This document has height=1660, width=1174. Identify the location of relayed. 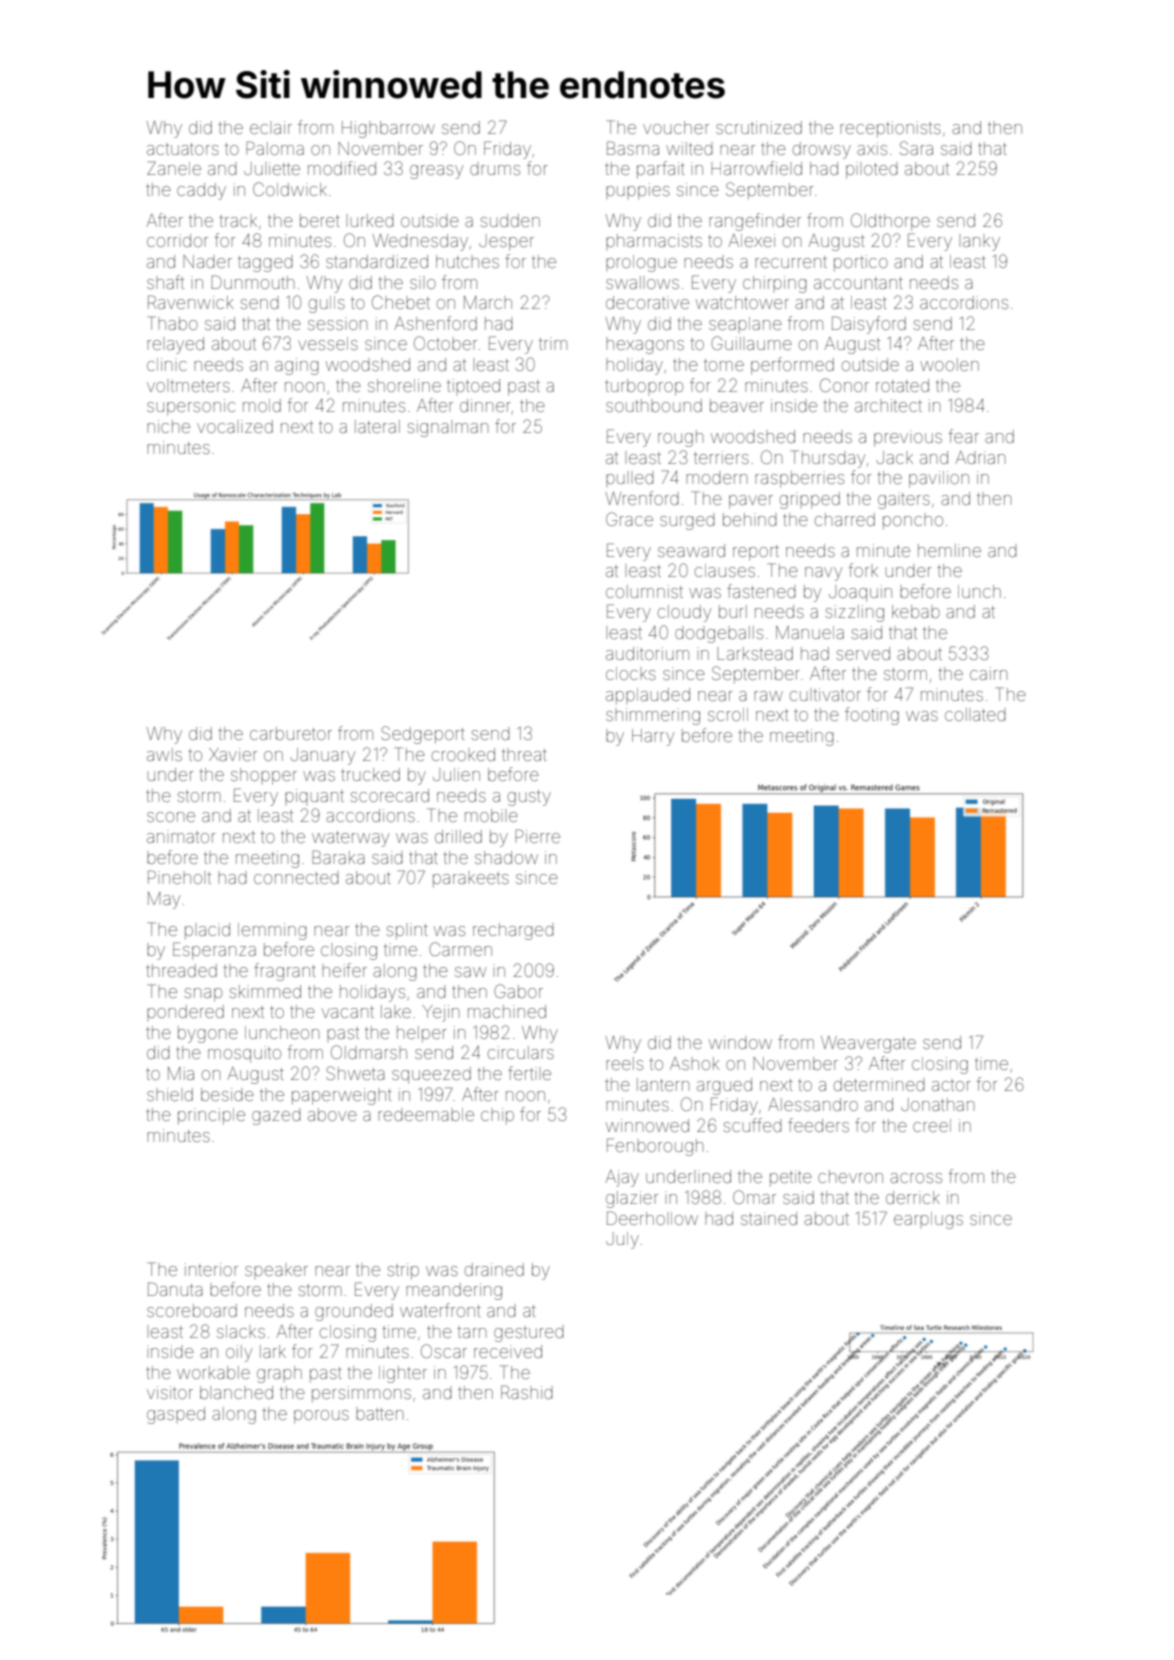
(175, 345).
